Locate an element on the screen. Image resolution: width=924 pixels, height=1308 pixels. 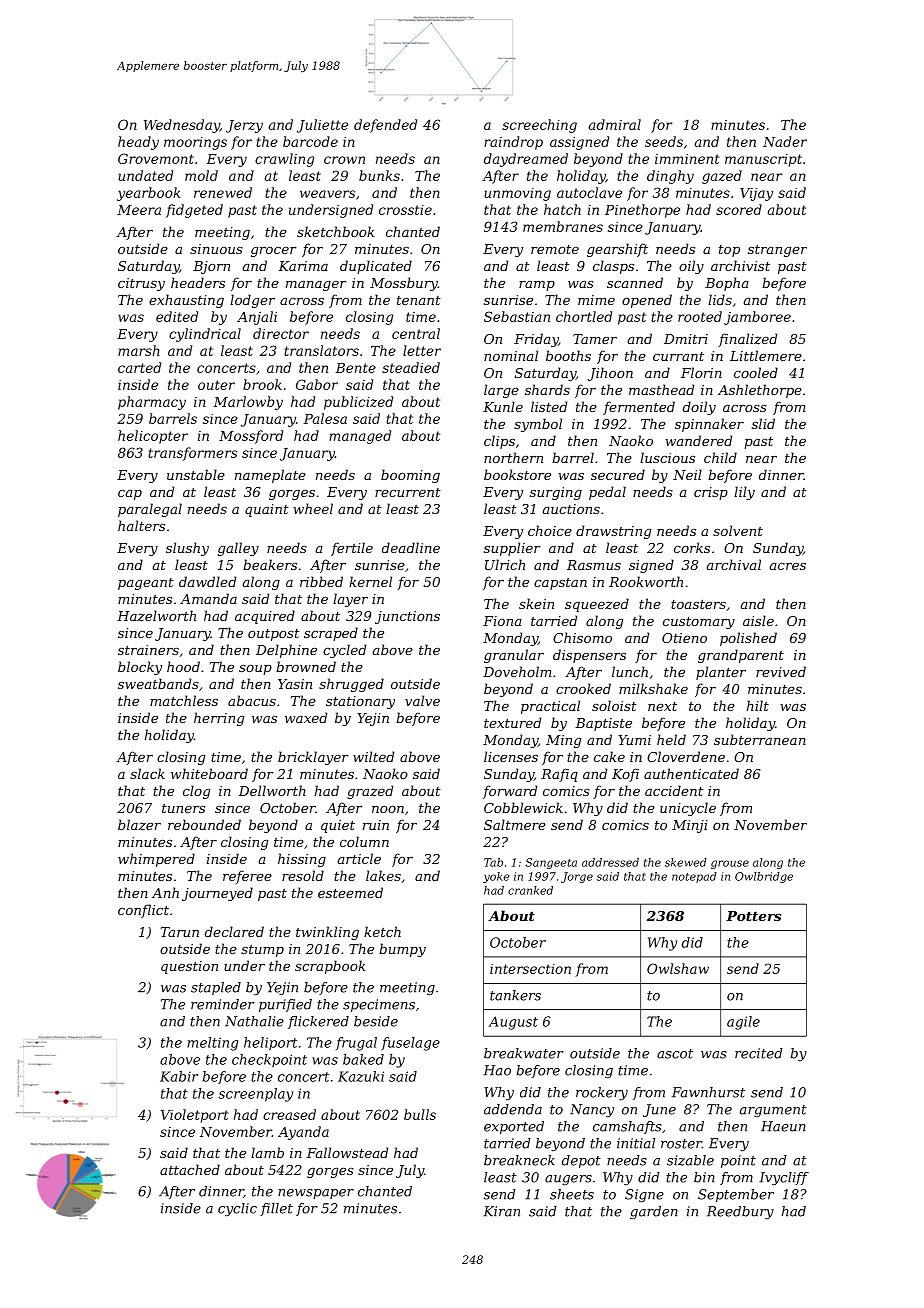
cyclic is located at coordinates (237, 1209).
